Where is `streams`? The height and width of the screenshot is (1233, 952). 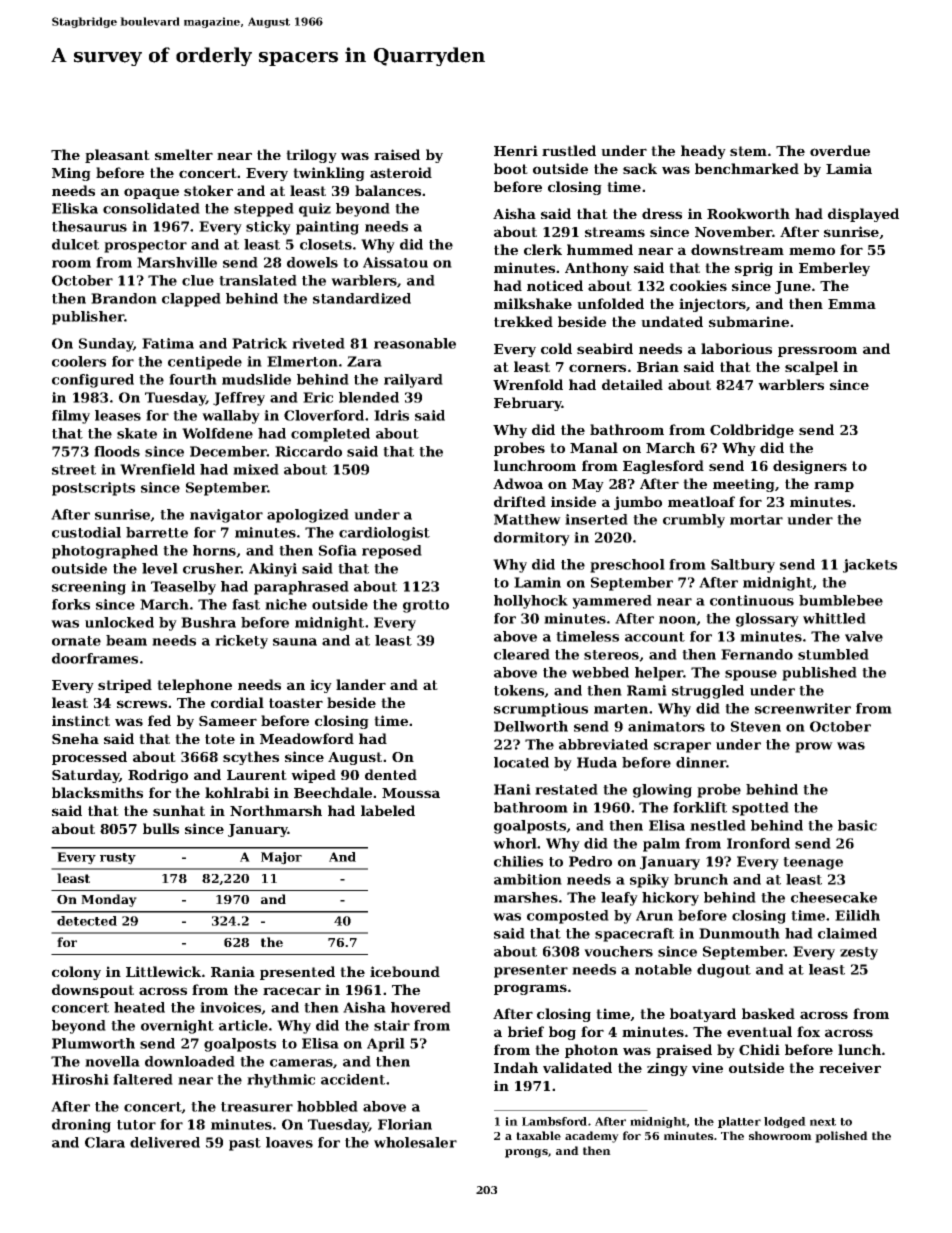 streams is located at coordinates (615, 232).
